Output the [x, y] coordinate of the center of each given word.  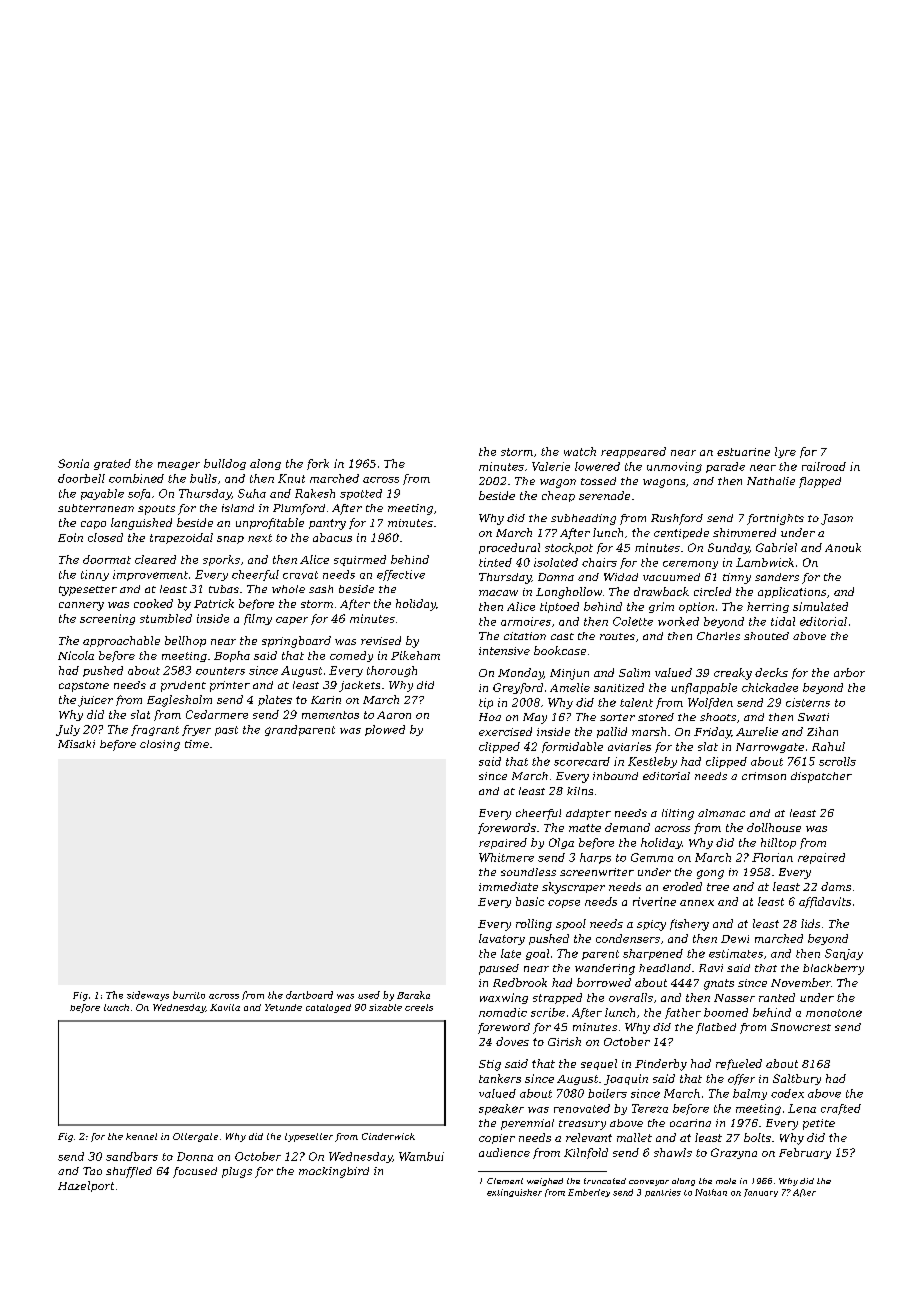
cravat [300, 575]
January [761, 1193]
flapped [820, 482]
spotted [361, 494]
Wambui [421, 1156]
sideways [148, 996]
